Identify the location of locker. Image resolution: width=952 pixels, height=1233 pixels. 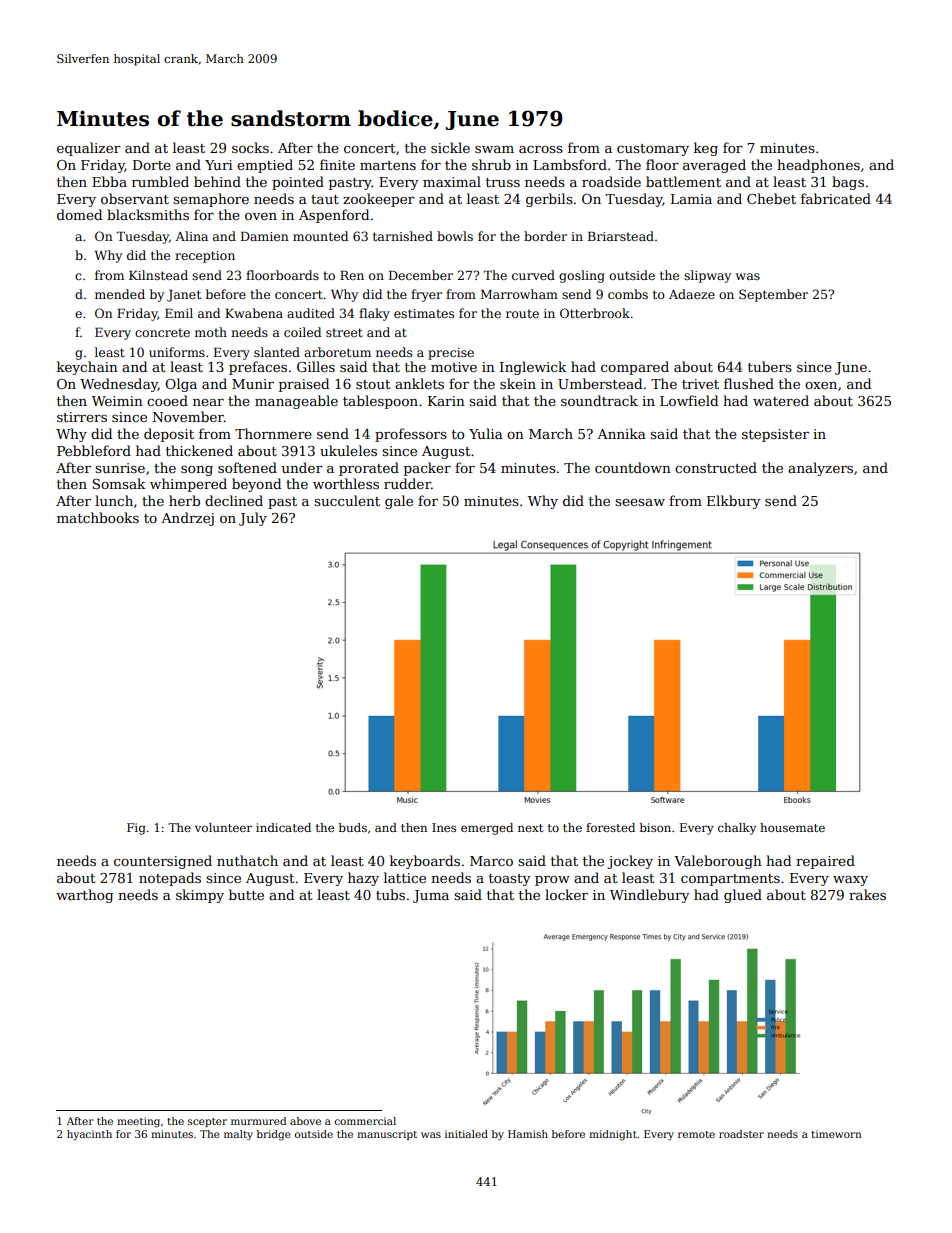
(566, 894).
